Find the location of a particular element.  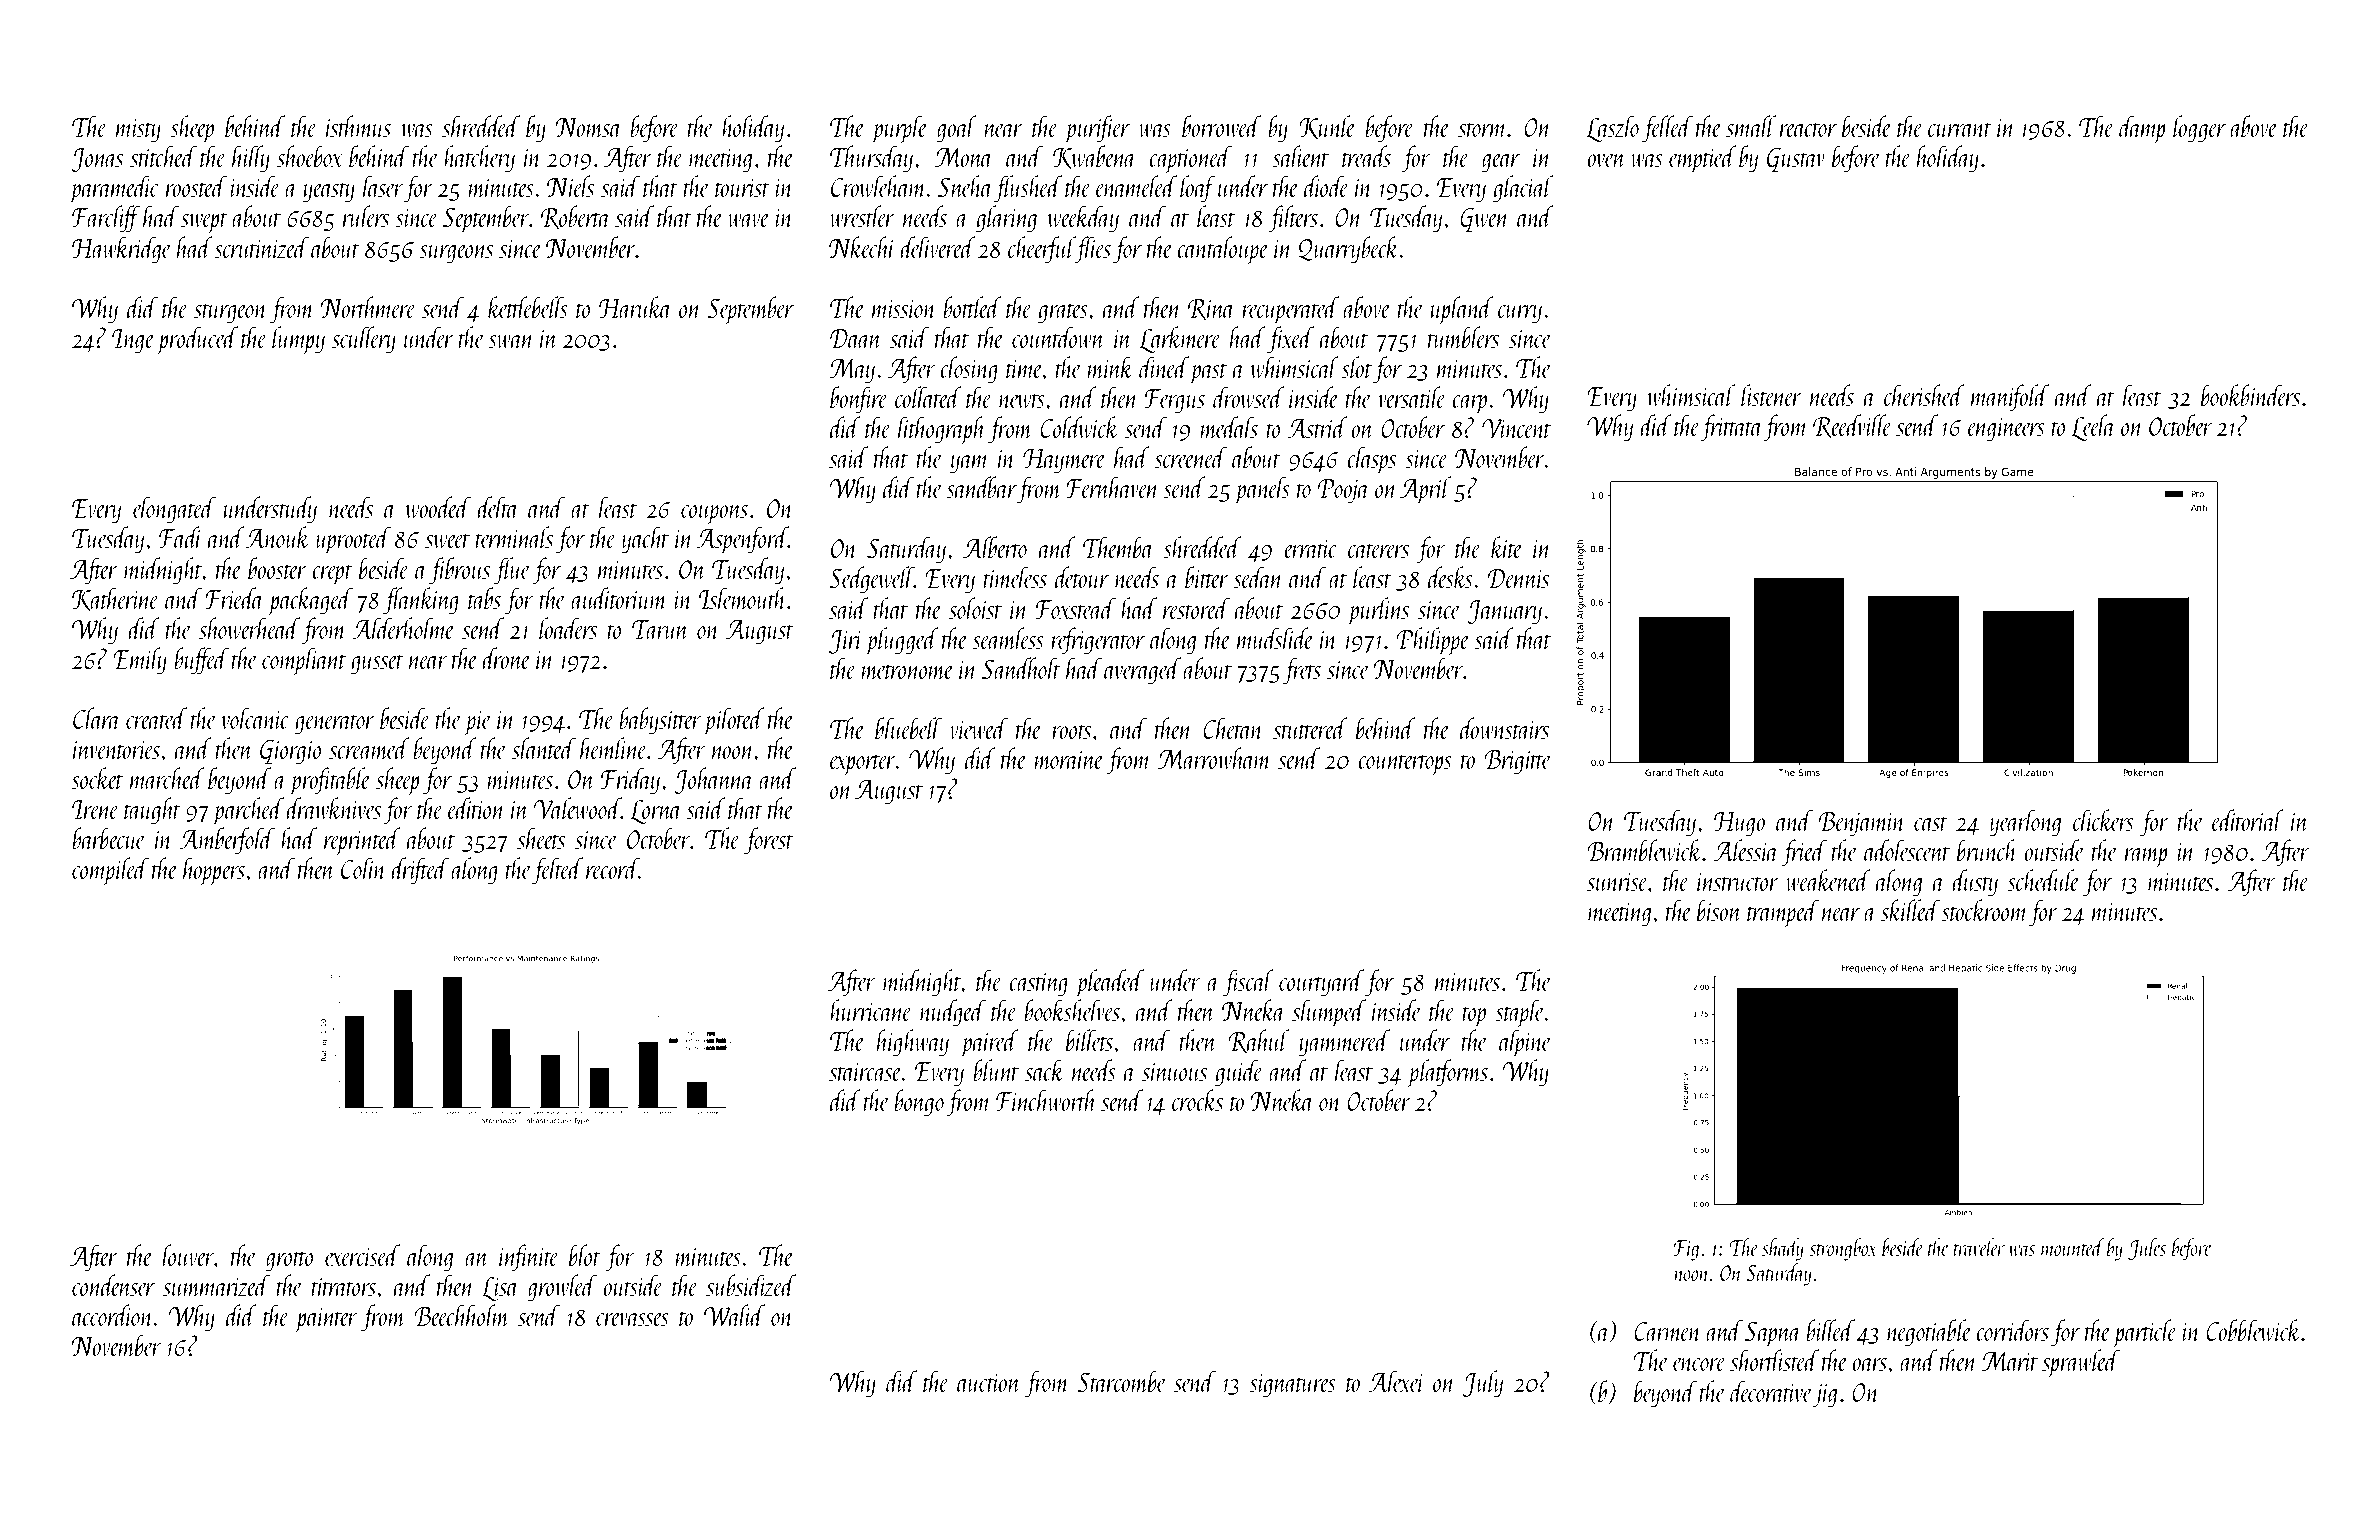

Gwen is located at coordinates (1485, 220).
